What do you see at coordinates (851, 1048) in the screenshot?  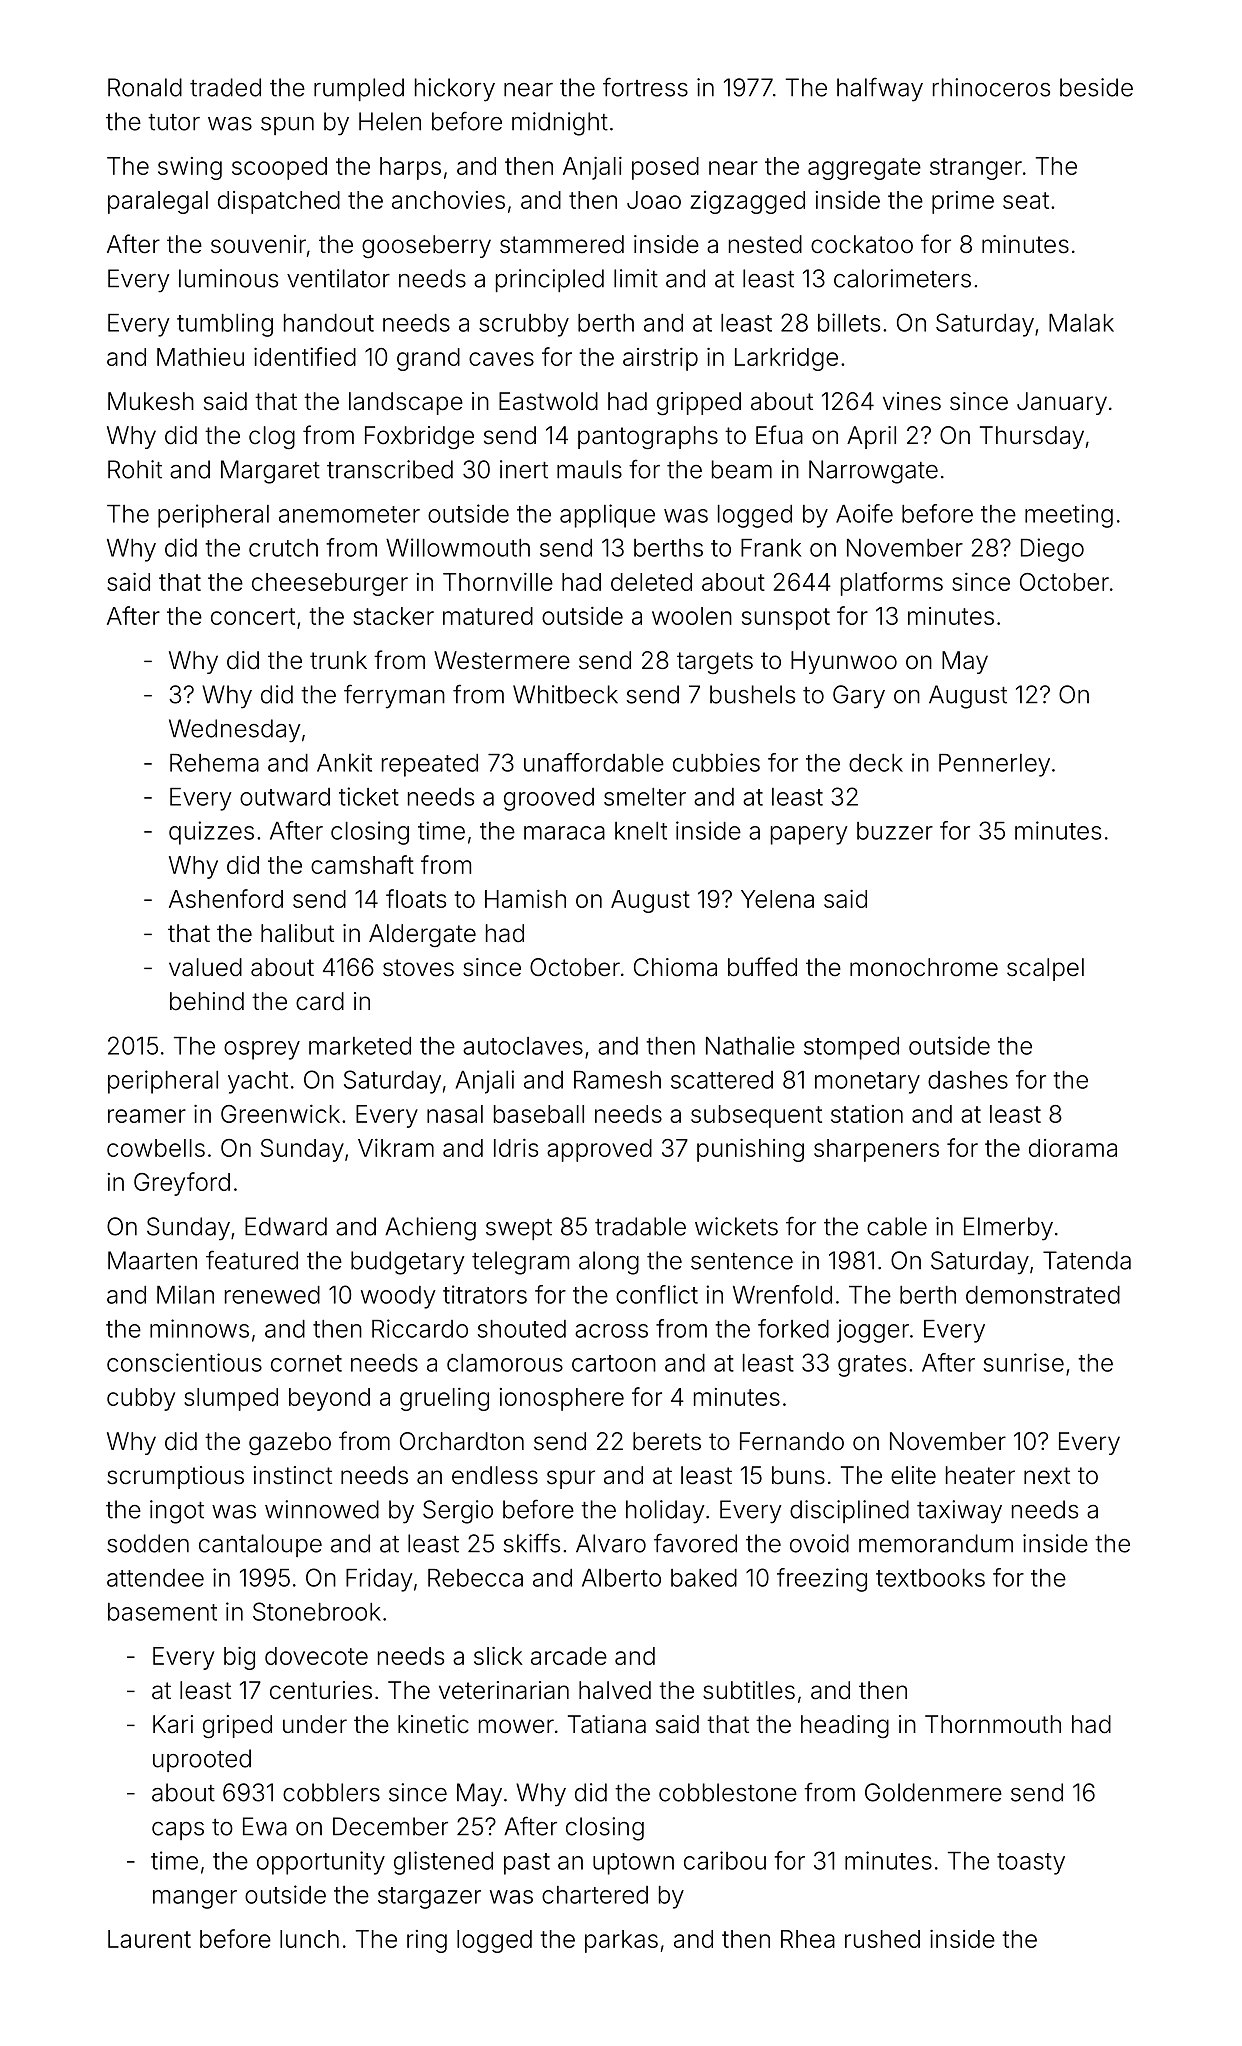 I see `stomped` at bounding box center [851, 1048].
